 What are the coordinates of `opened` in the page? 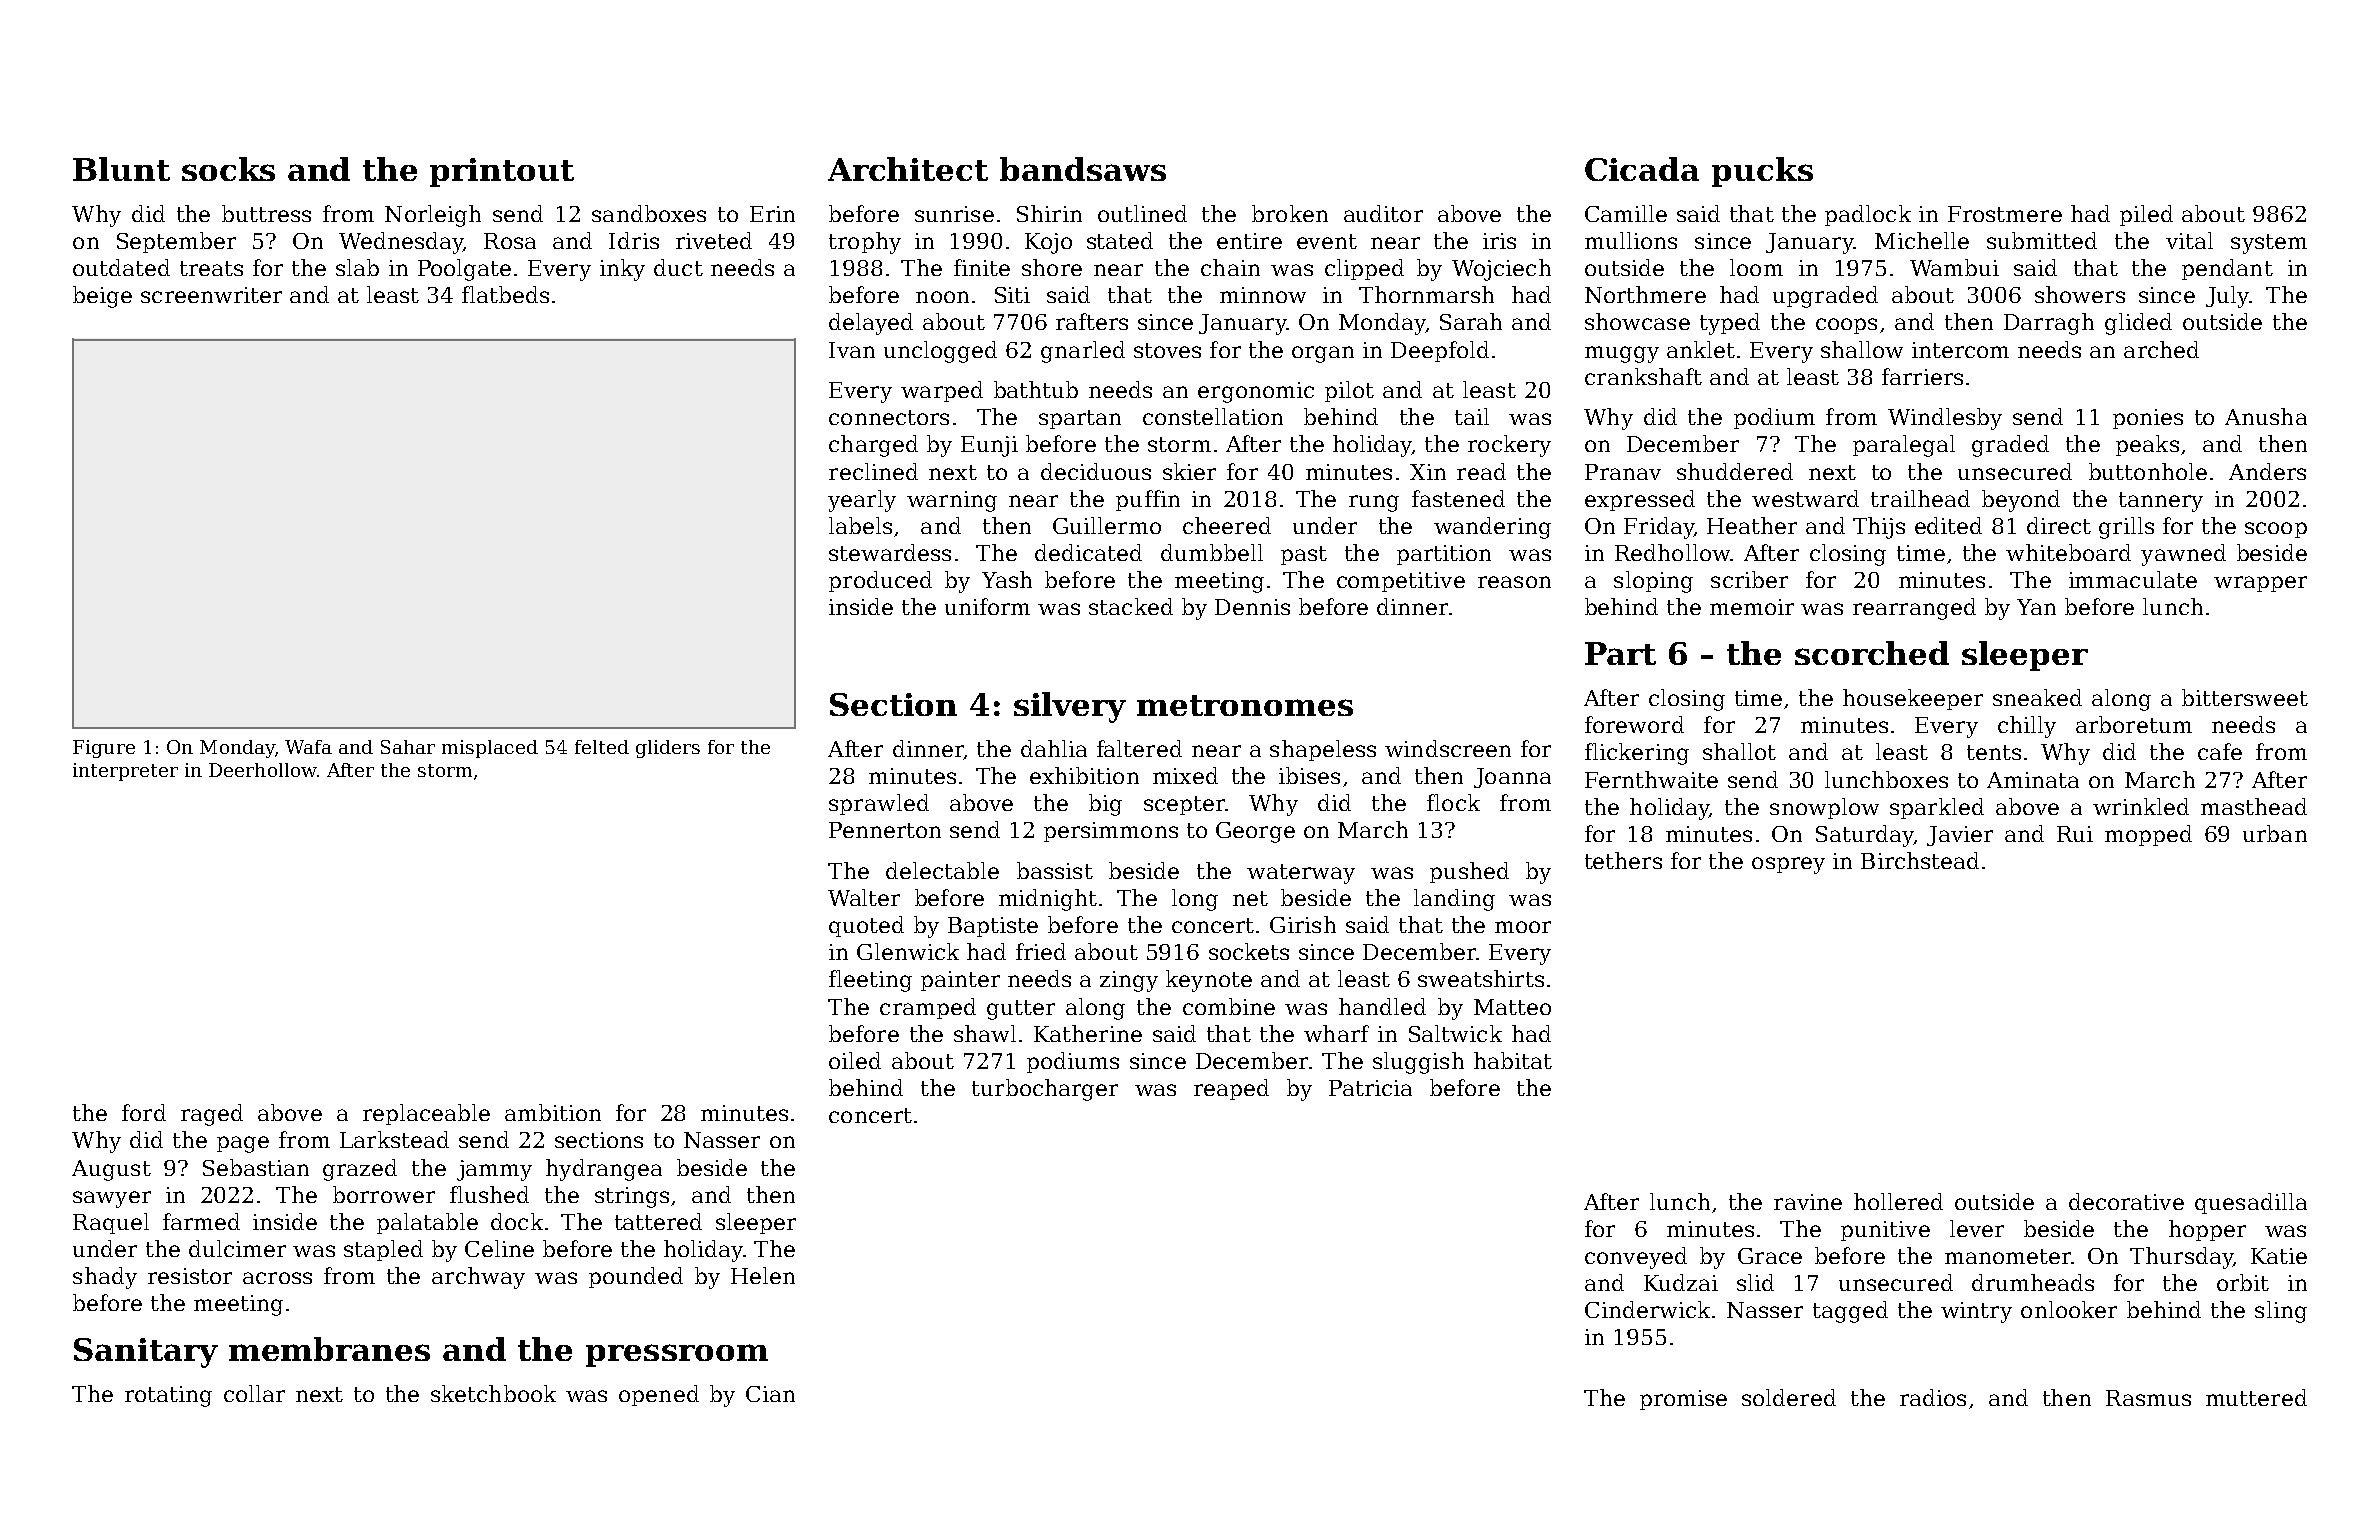 It's located at (659, 1395).
